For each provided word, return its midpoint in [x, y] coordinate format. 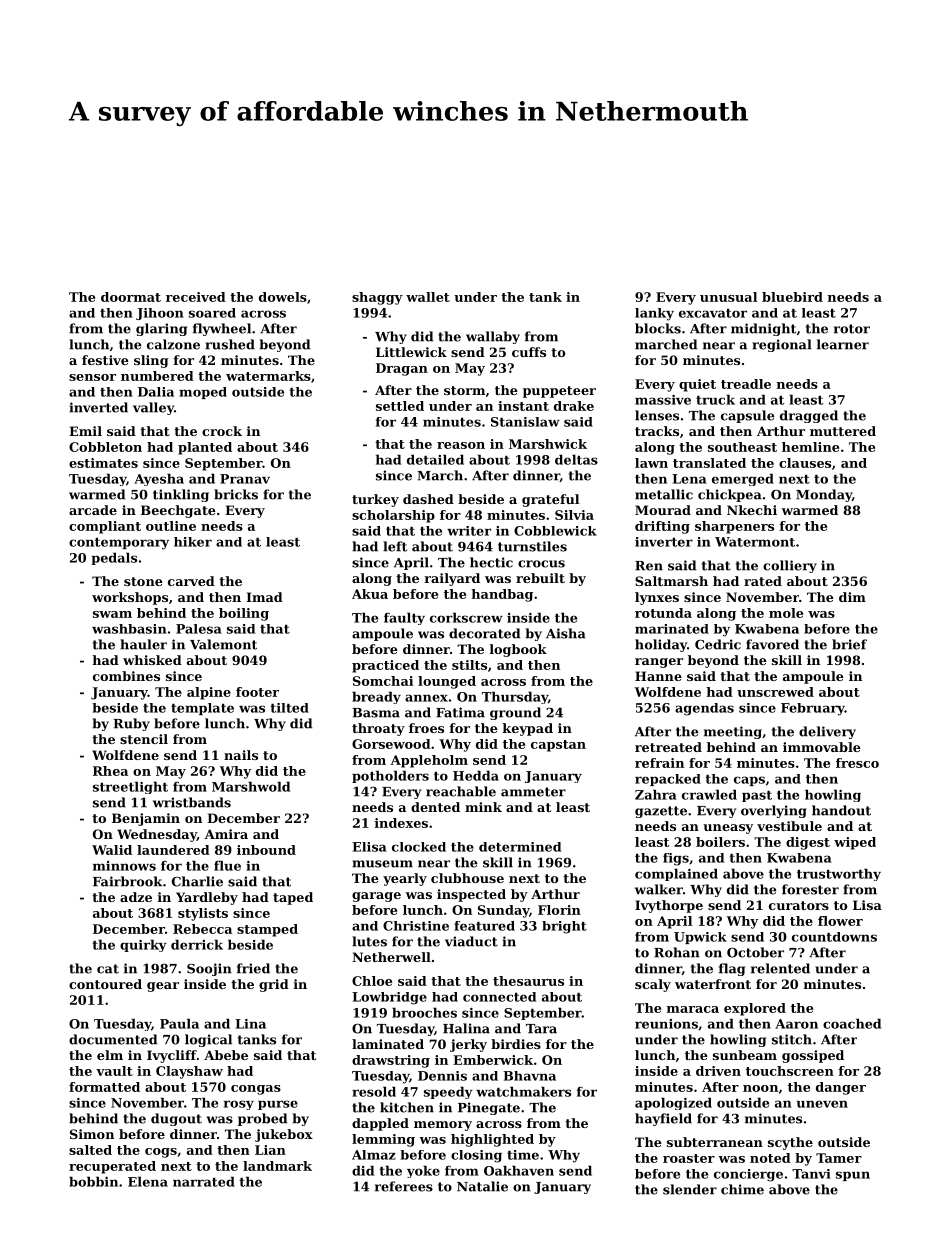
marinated [672, 629]
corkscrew [466, 617]
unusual [728, 297]
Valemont [223, 644]
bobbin [93, 1181]
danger [841, 1088]
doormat [131, 297]
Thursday [515, 697]
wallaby [493, 337]
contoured [105, 984]
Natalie [482, 1186]
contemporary [119, 544]
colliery [790, 566]
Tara [541, 1029]
